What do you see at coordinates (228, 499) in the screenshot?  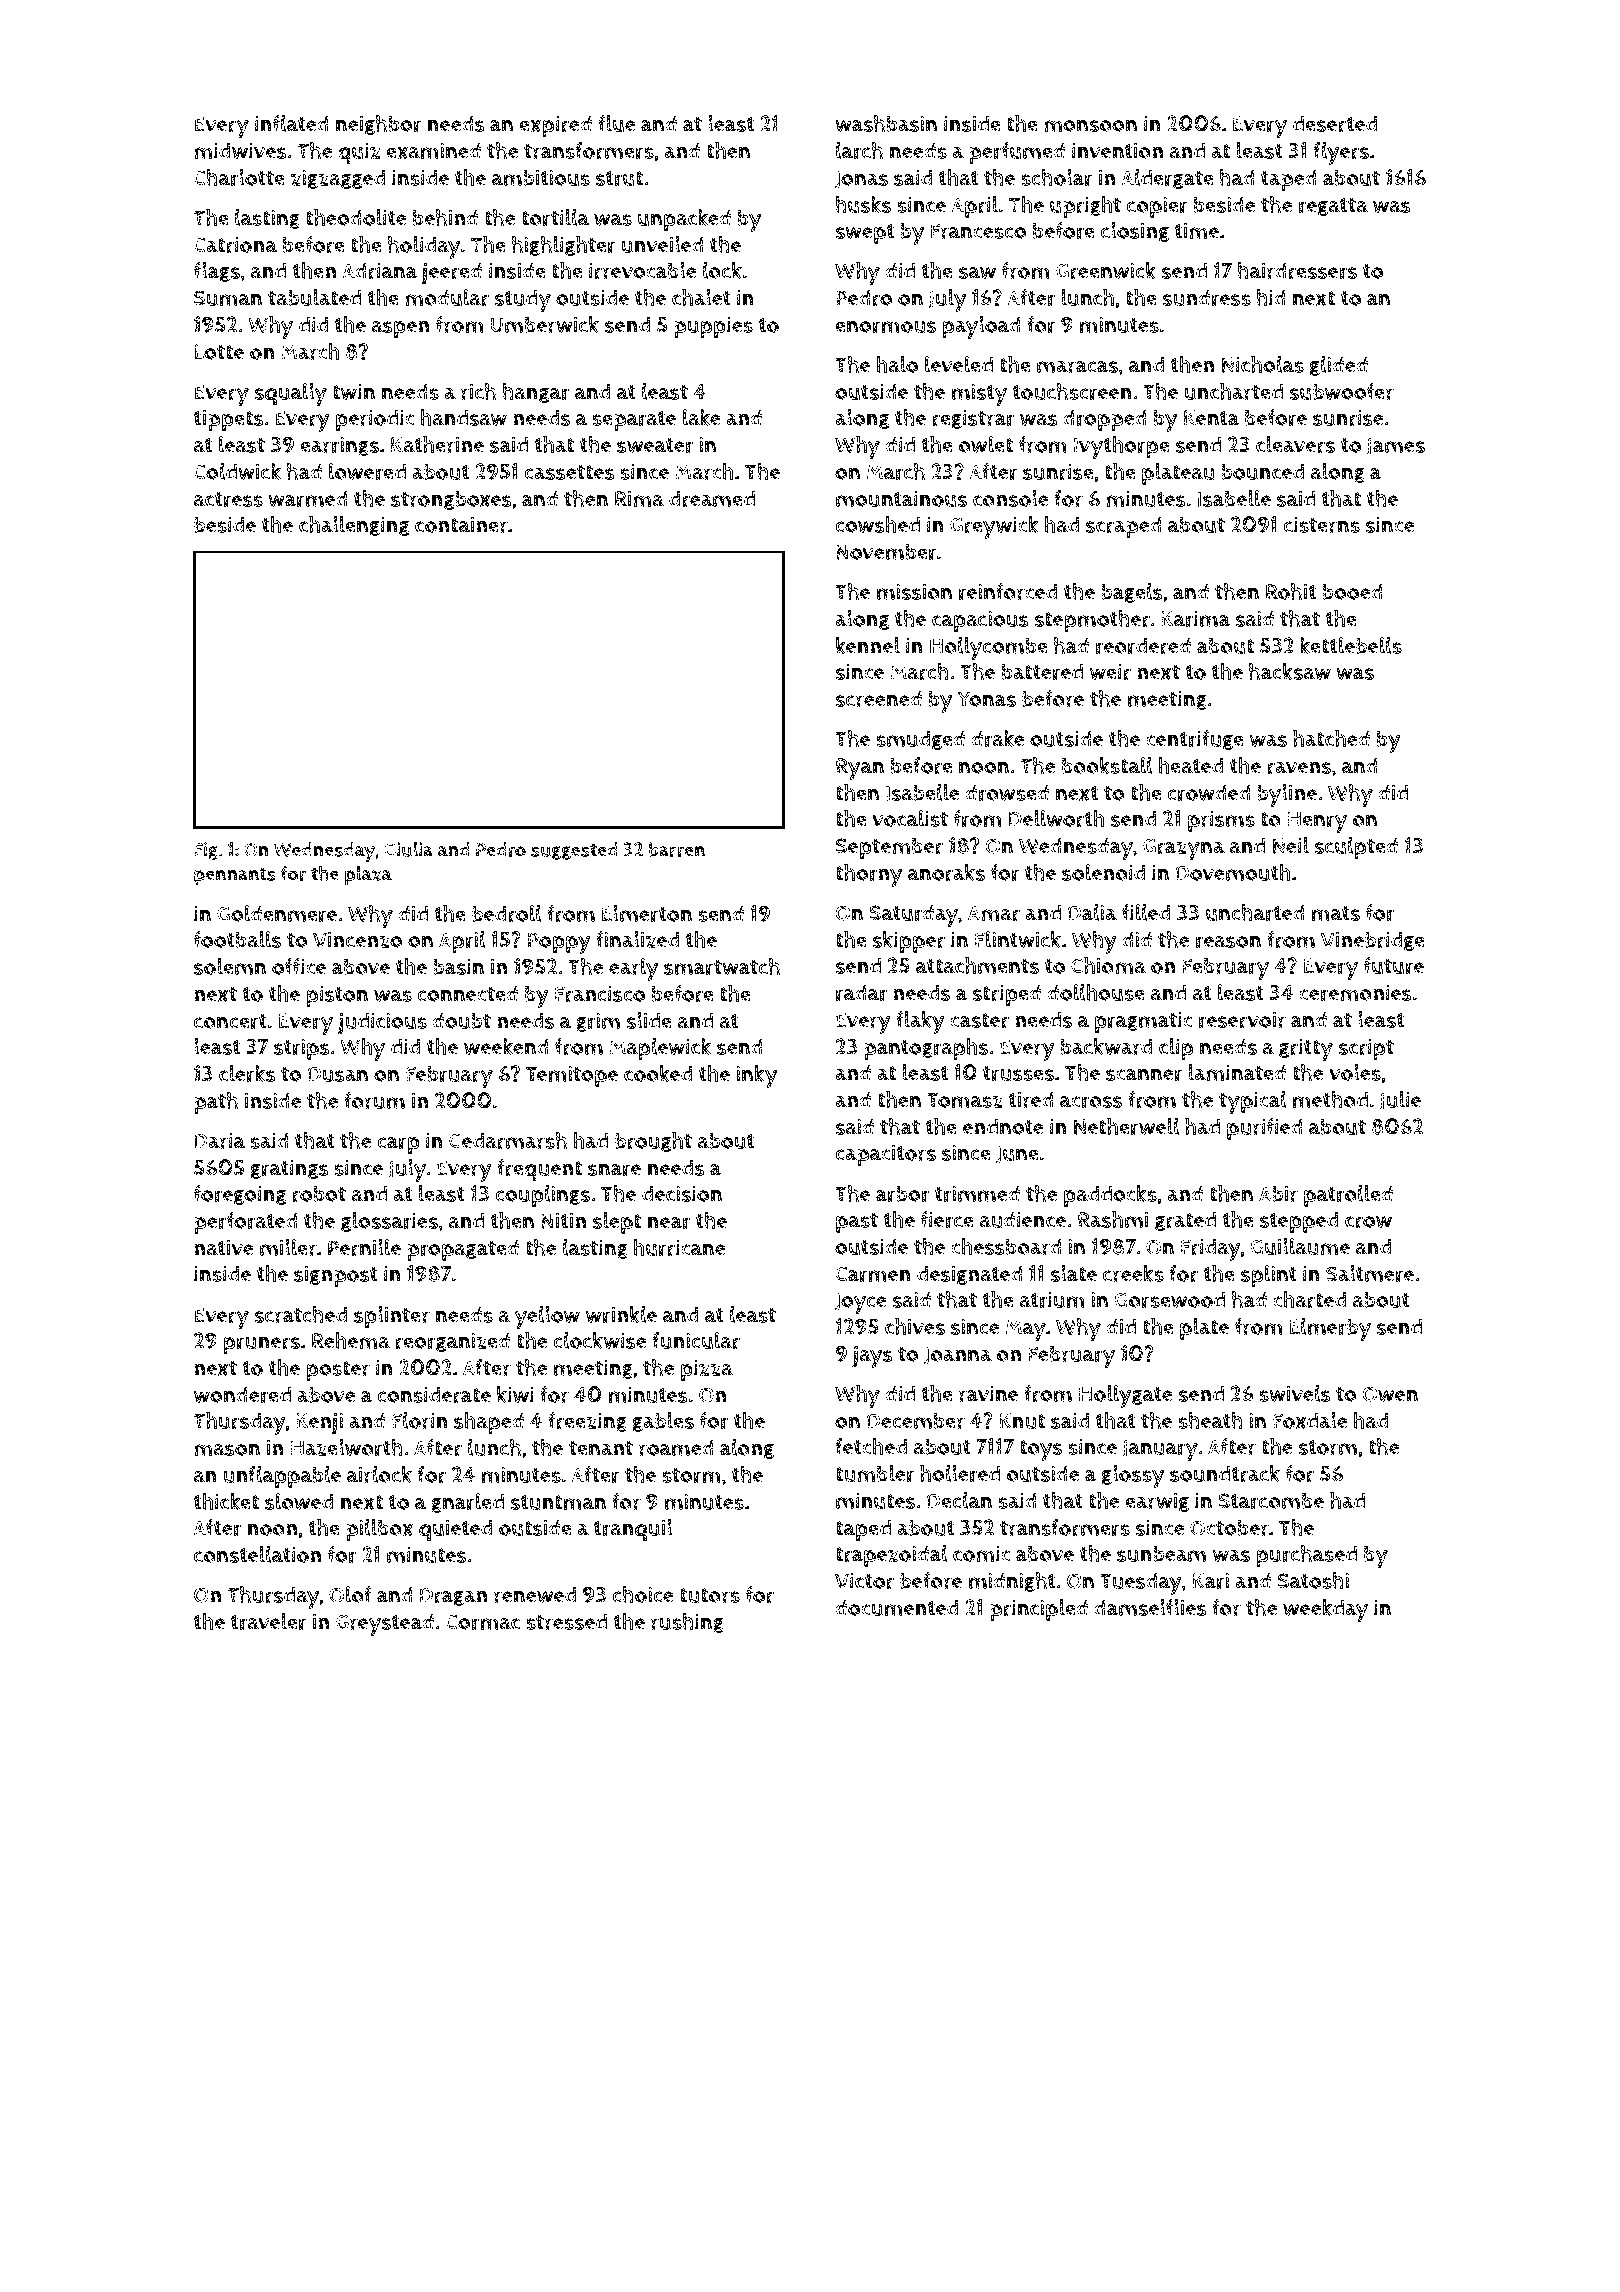 I see `actress` at bounding box center [228, 499].
